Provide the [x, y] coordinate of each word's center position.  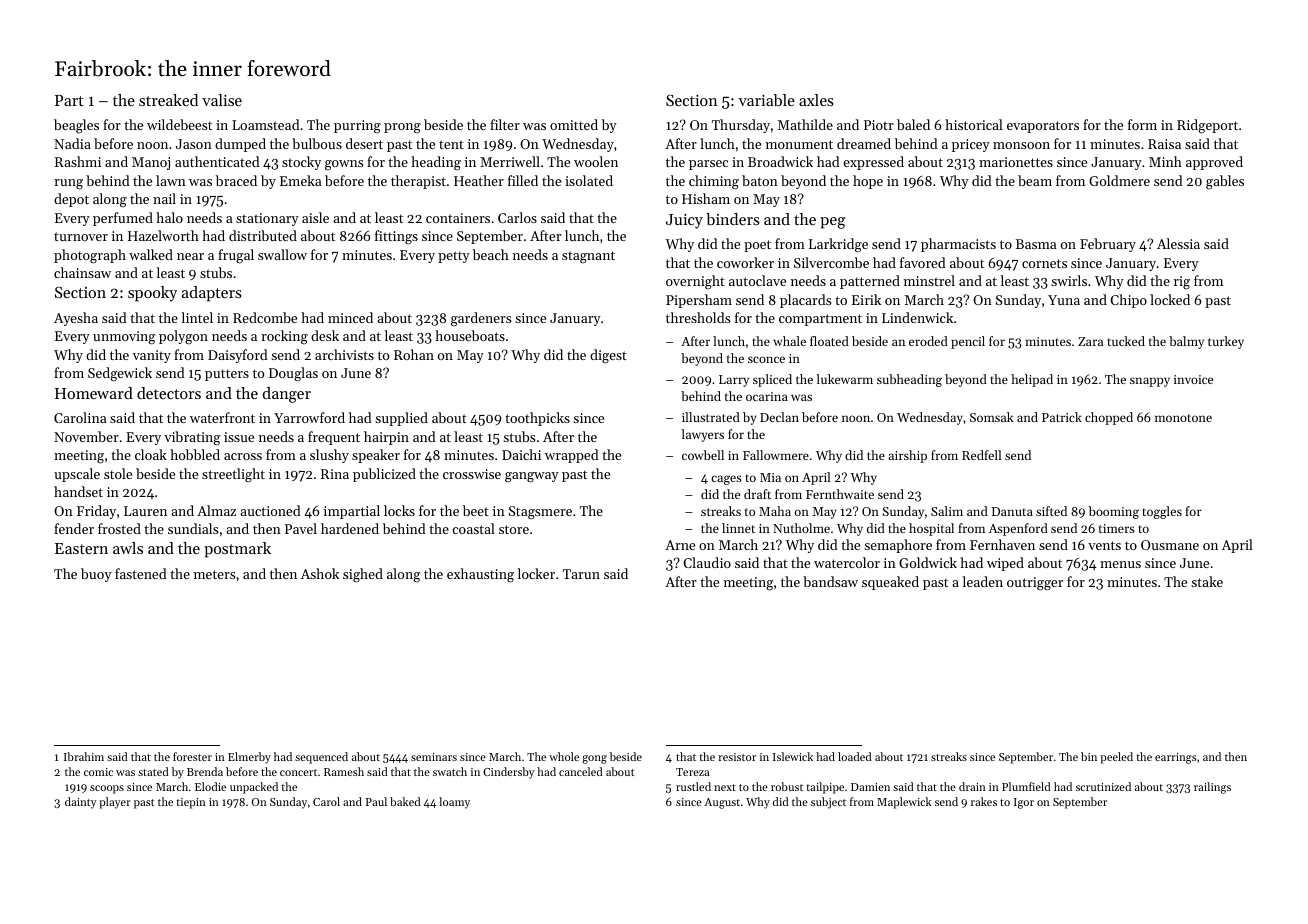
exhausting [480, 575]
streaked [168, 100]
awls [128, 548]
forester [192, 756]
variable [766, 100]
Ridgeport [1207, 126]
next [725, 787]
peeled [1116, 758]
